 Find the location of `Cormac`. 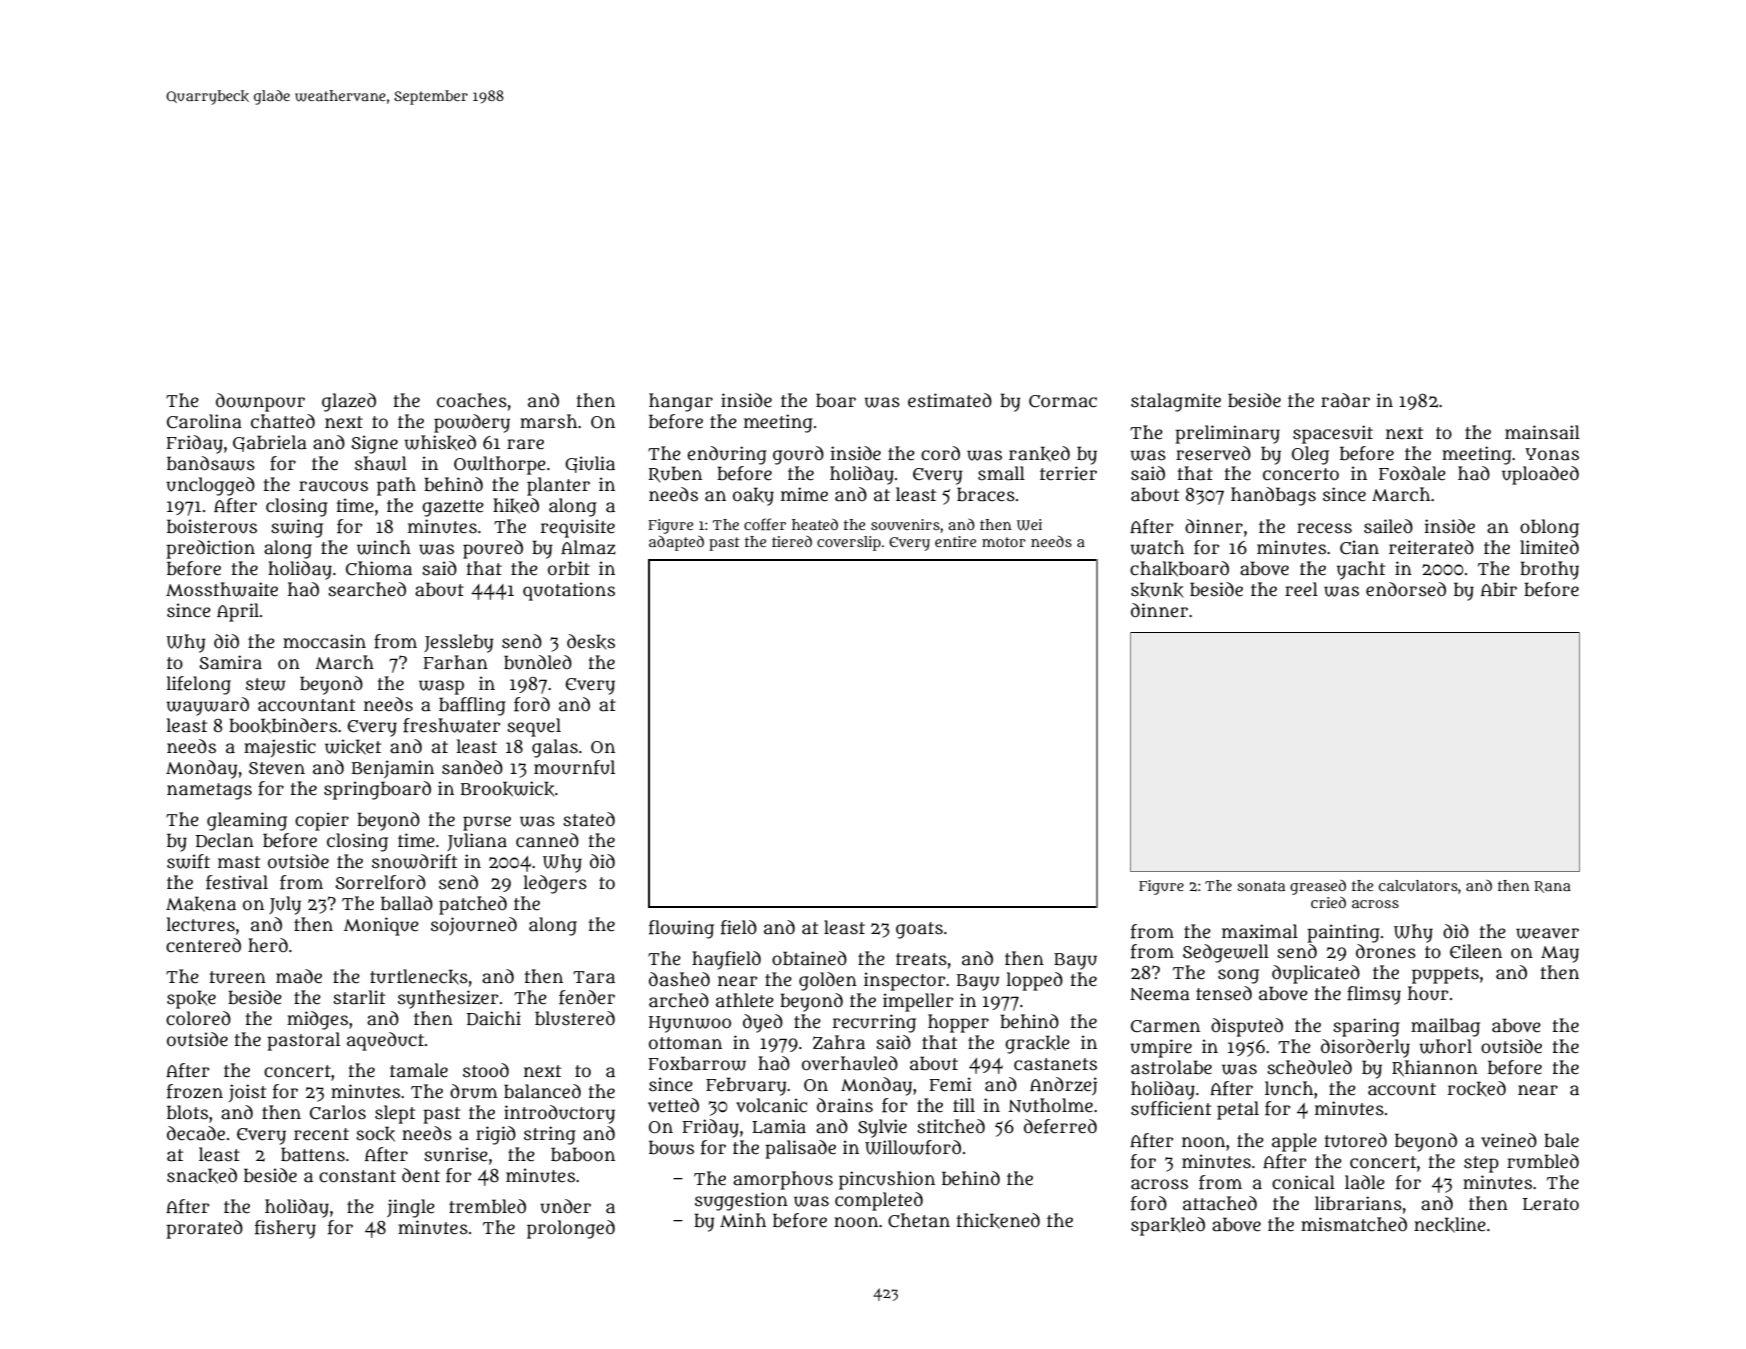

Cormac is located at coordinates (1063, 401).
